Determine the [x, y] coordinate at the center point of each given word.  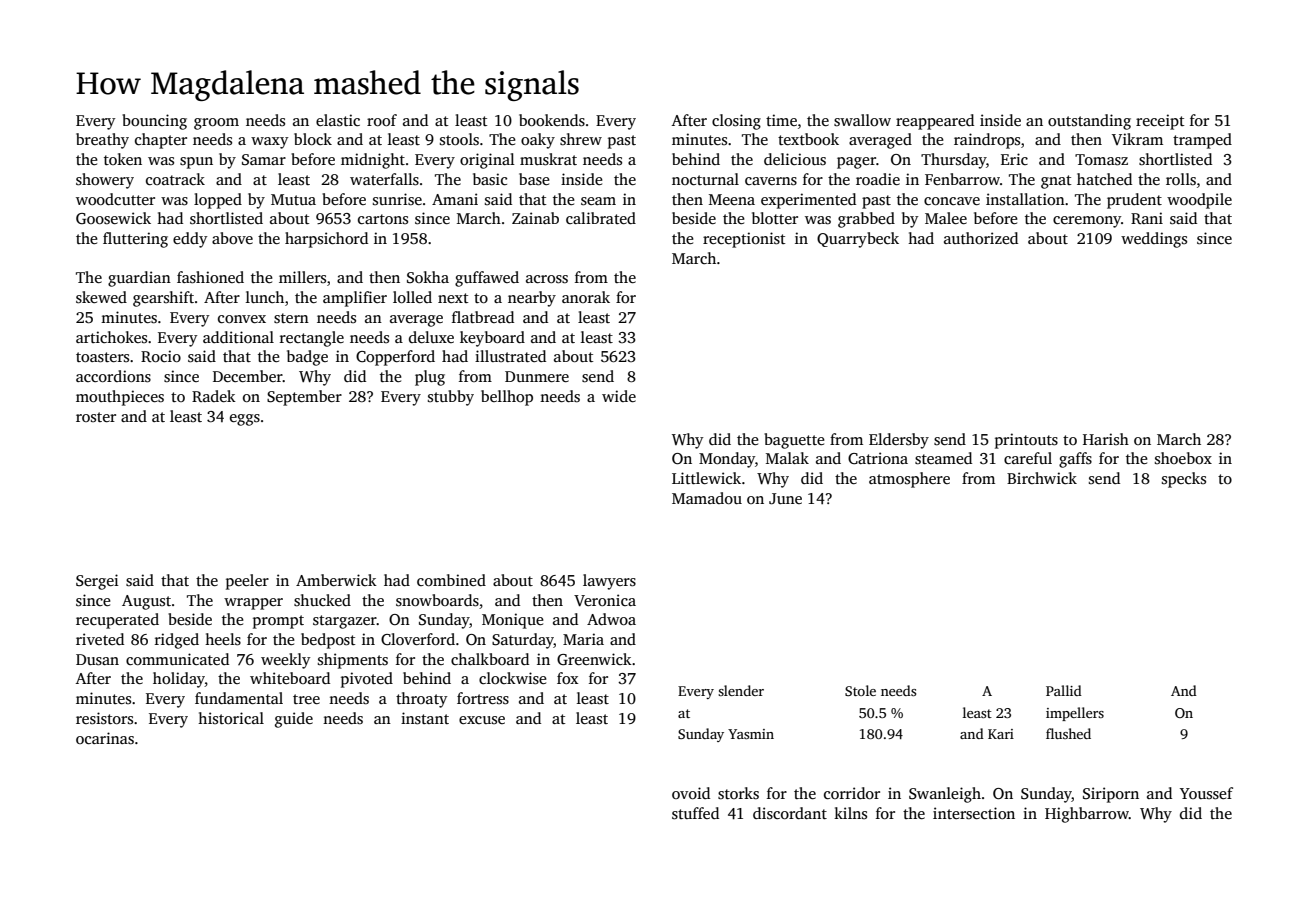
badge [307, 358]
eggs [245, 420]
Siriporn [1111, 795]
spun [196, 163]
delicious [795, 159]
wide [619, 396]
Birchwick [1042, 478]
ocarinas [105, 738]
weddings [1154, 240]
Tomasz [1101, 160]
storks [738, 793]
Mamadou [707, 498]
